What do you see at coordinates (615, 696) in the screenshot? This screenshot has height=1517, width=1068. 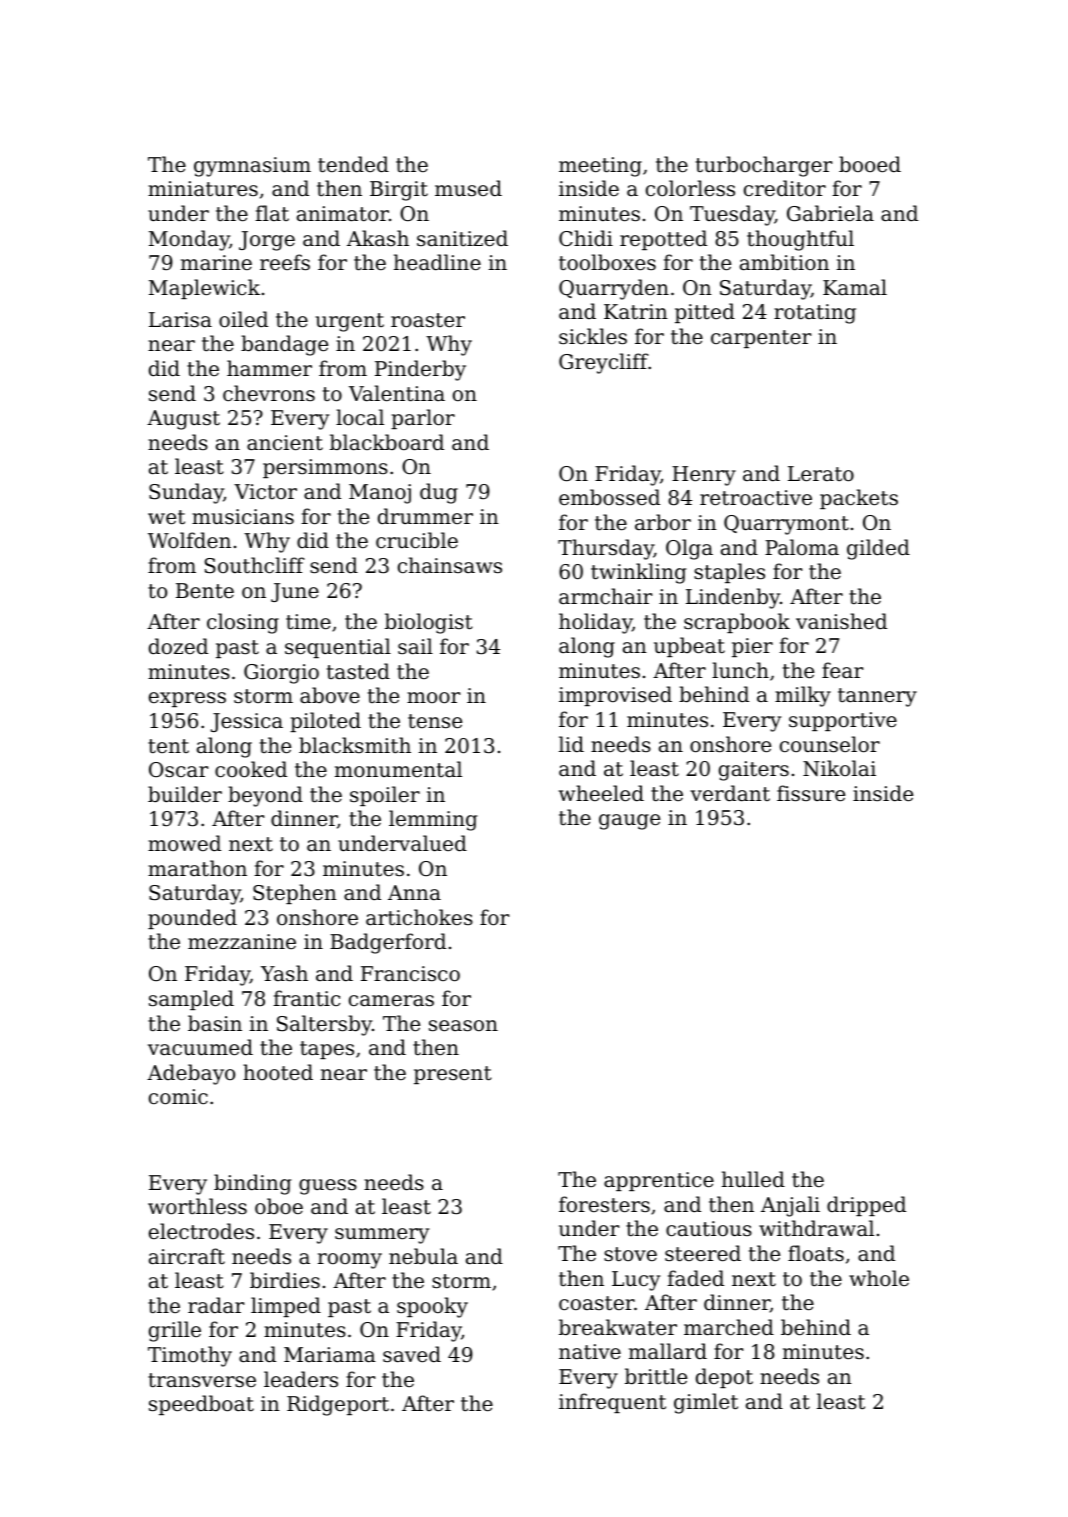 I see `improvised` at bounding box center [615, 696].
